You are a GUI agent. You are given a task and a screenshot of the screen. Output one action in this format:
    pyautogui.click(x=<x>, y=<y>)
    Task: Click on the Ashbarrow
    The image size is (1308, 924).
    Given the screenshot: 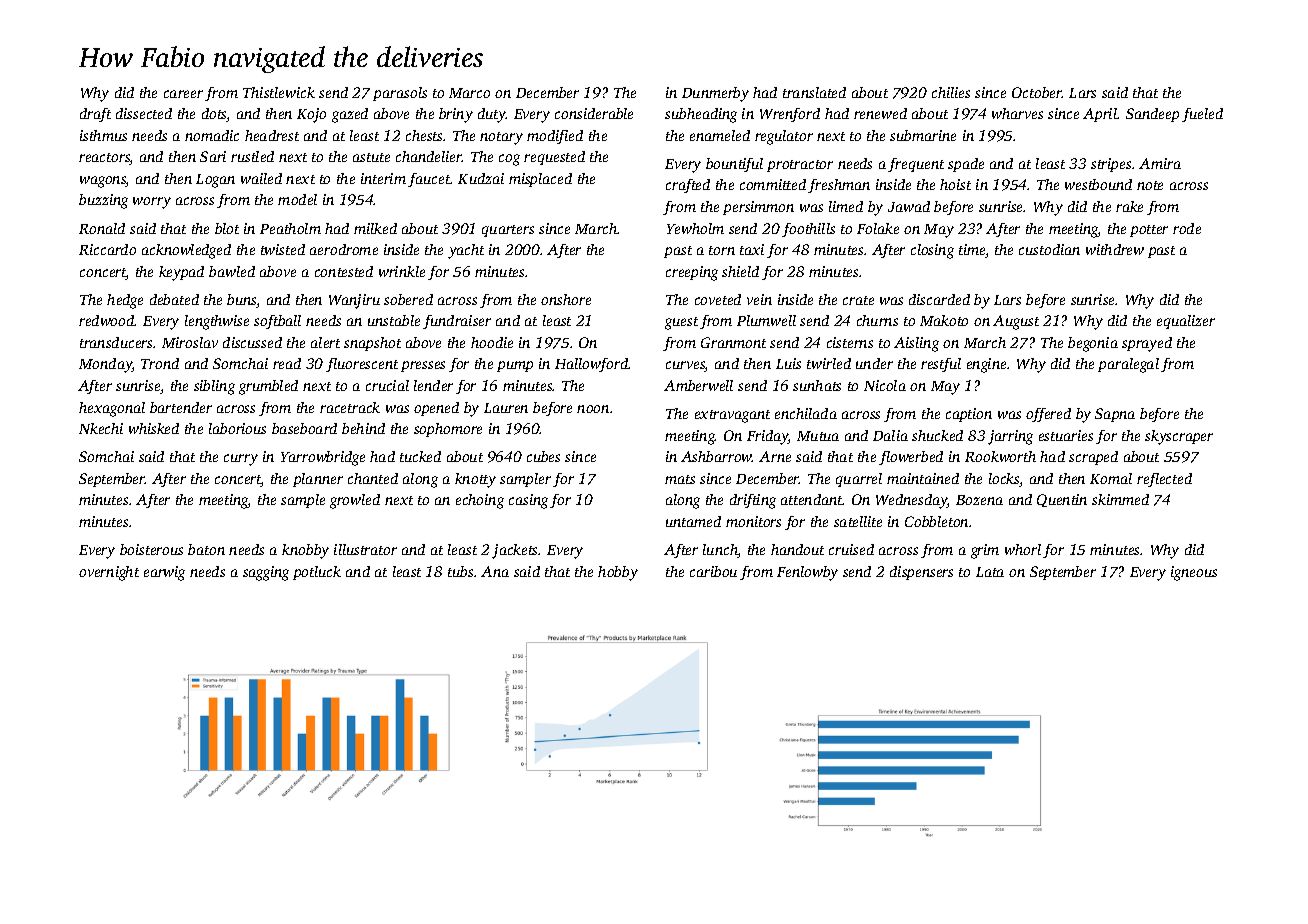 What is the action you would take?
    pyautogui.click(x=716, y=456)
